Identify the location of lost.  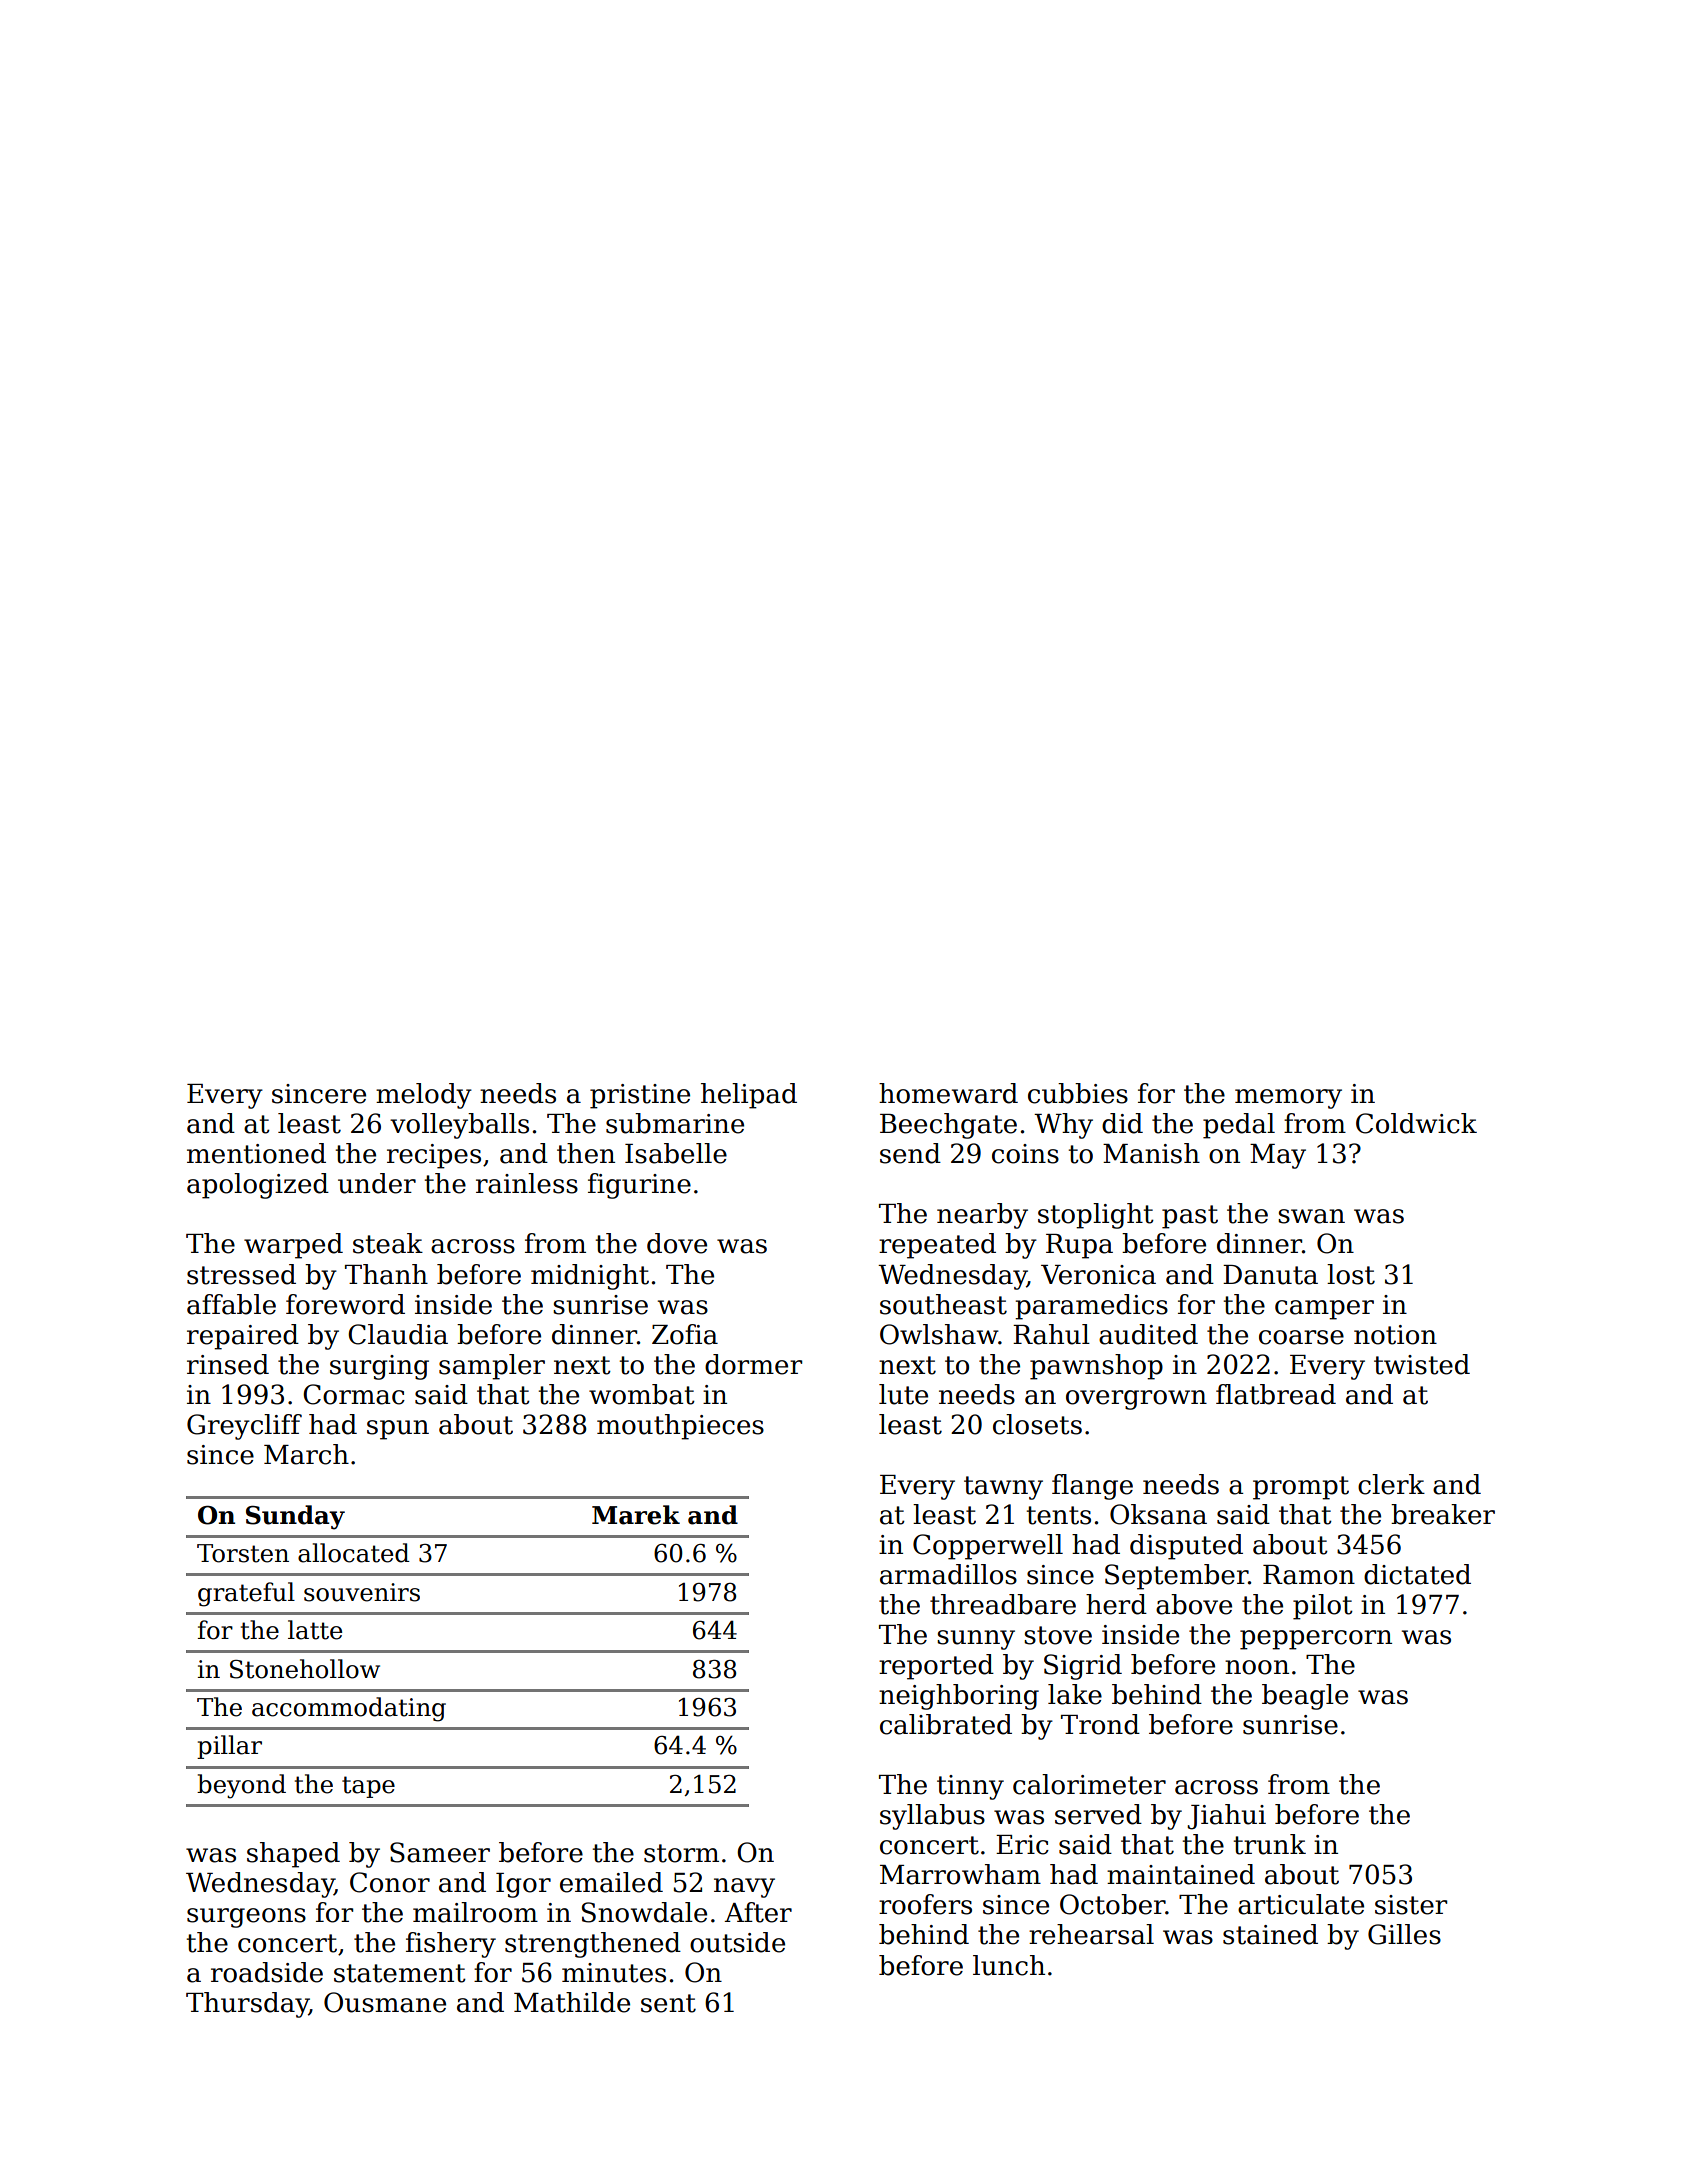
(1351, 1274).
